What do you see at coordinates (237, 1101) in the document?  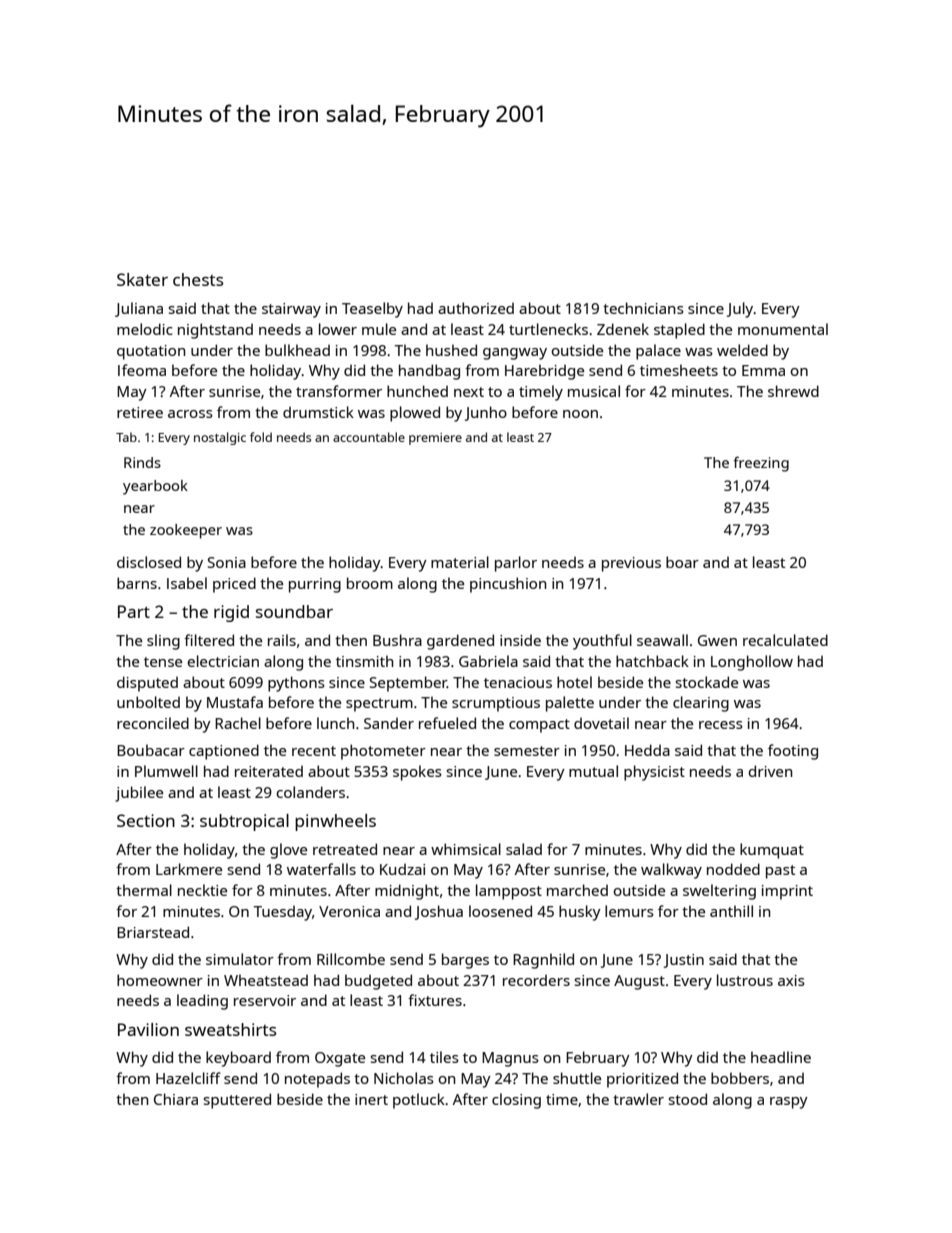 I see `sputtered` at bounding box center [237, 1101].
